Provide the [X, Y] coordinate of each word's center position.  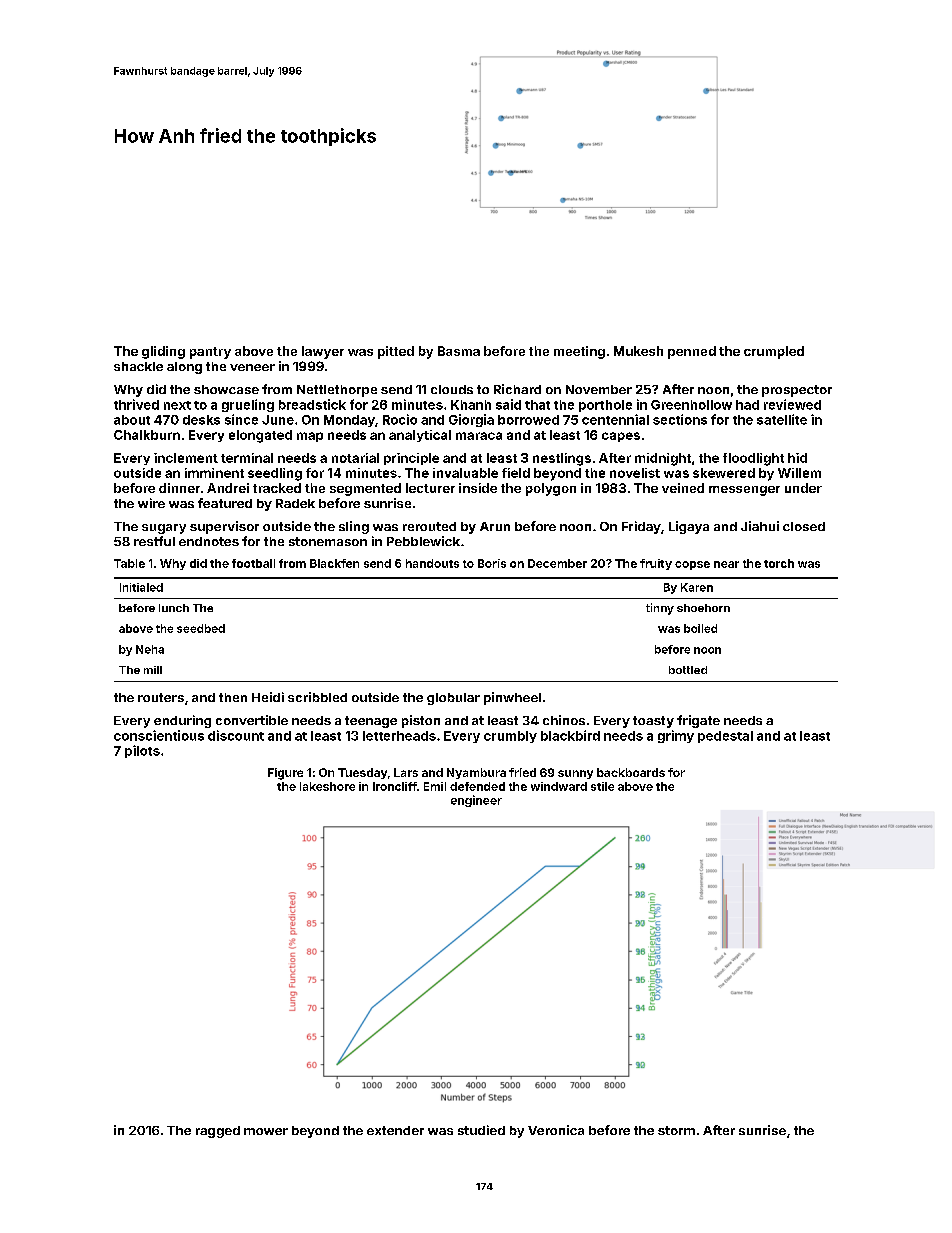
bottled [688, 670]
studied [481, 1130]
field [516, 473]
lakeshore [327, 786]
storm [676, 1130]
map [310, 437]
